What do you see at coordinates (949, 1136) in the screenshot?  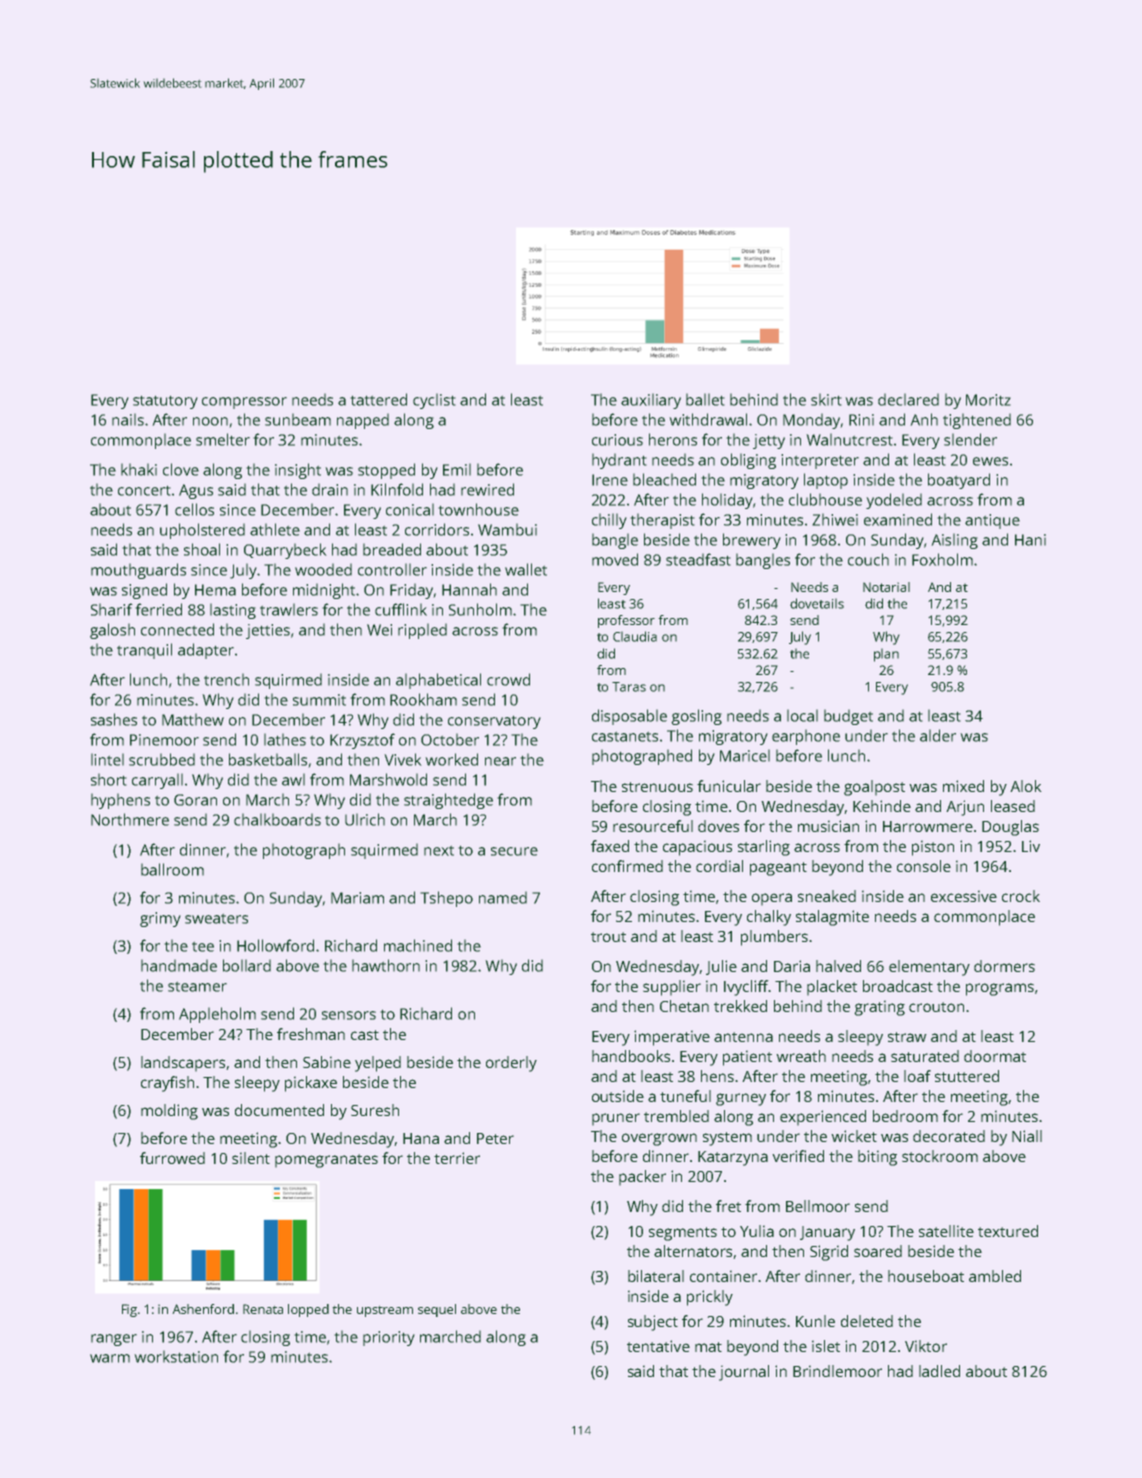 I see `decorated` at bounding box center [949, 1136].
